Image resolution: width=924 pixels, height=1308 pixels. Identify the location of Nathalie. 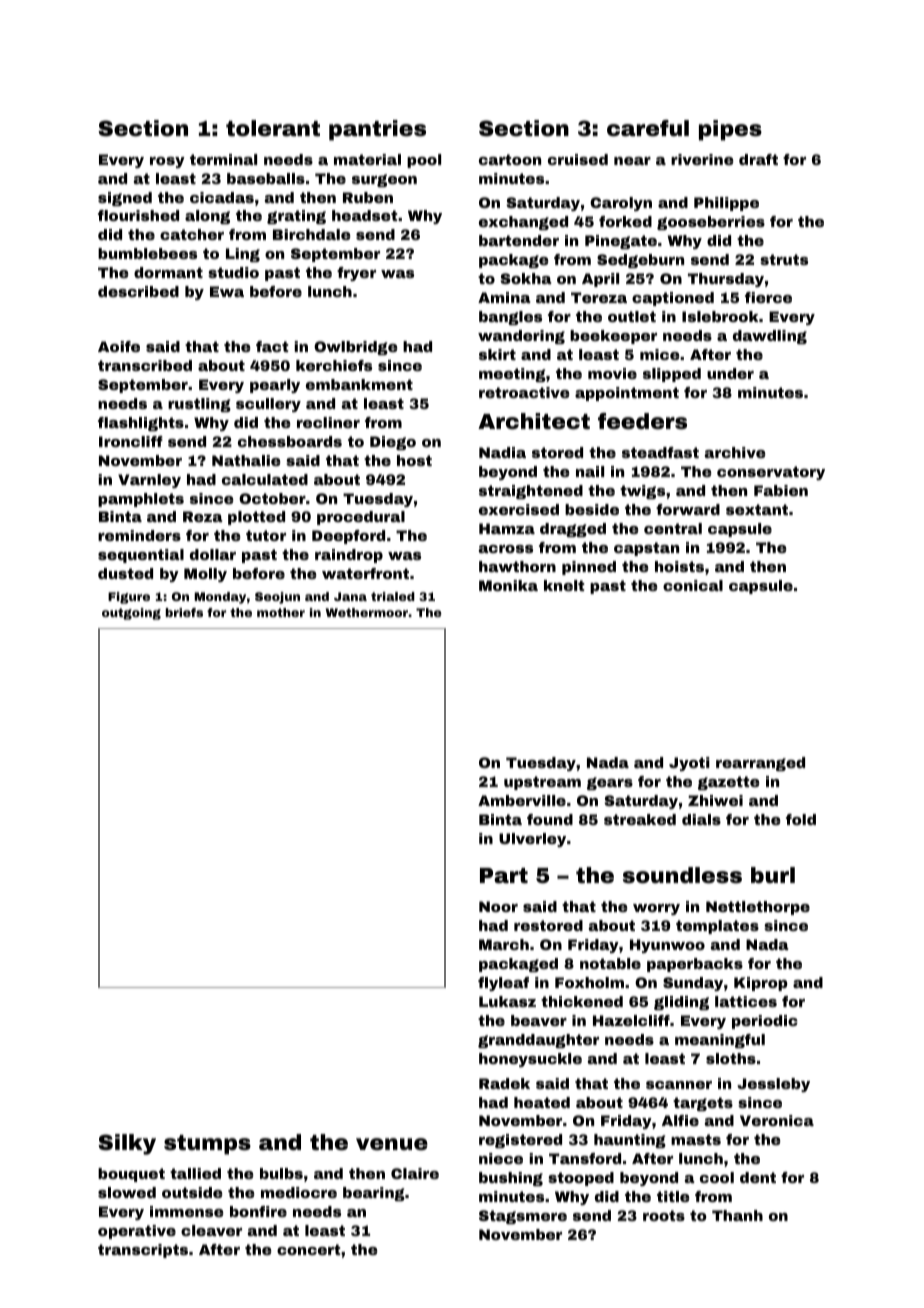
(246, 460).
